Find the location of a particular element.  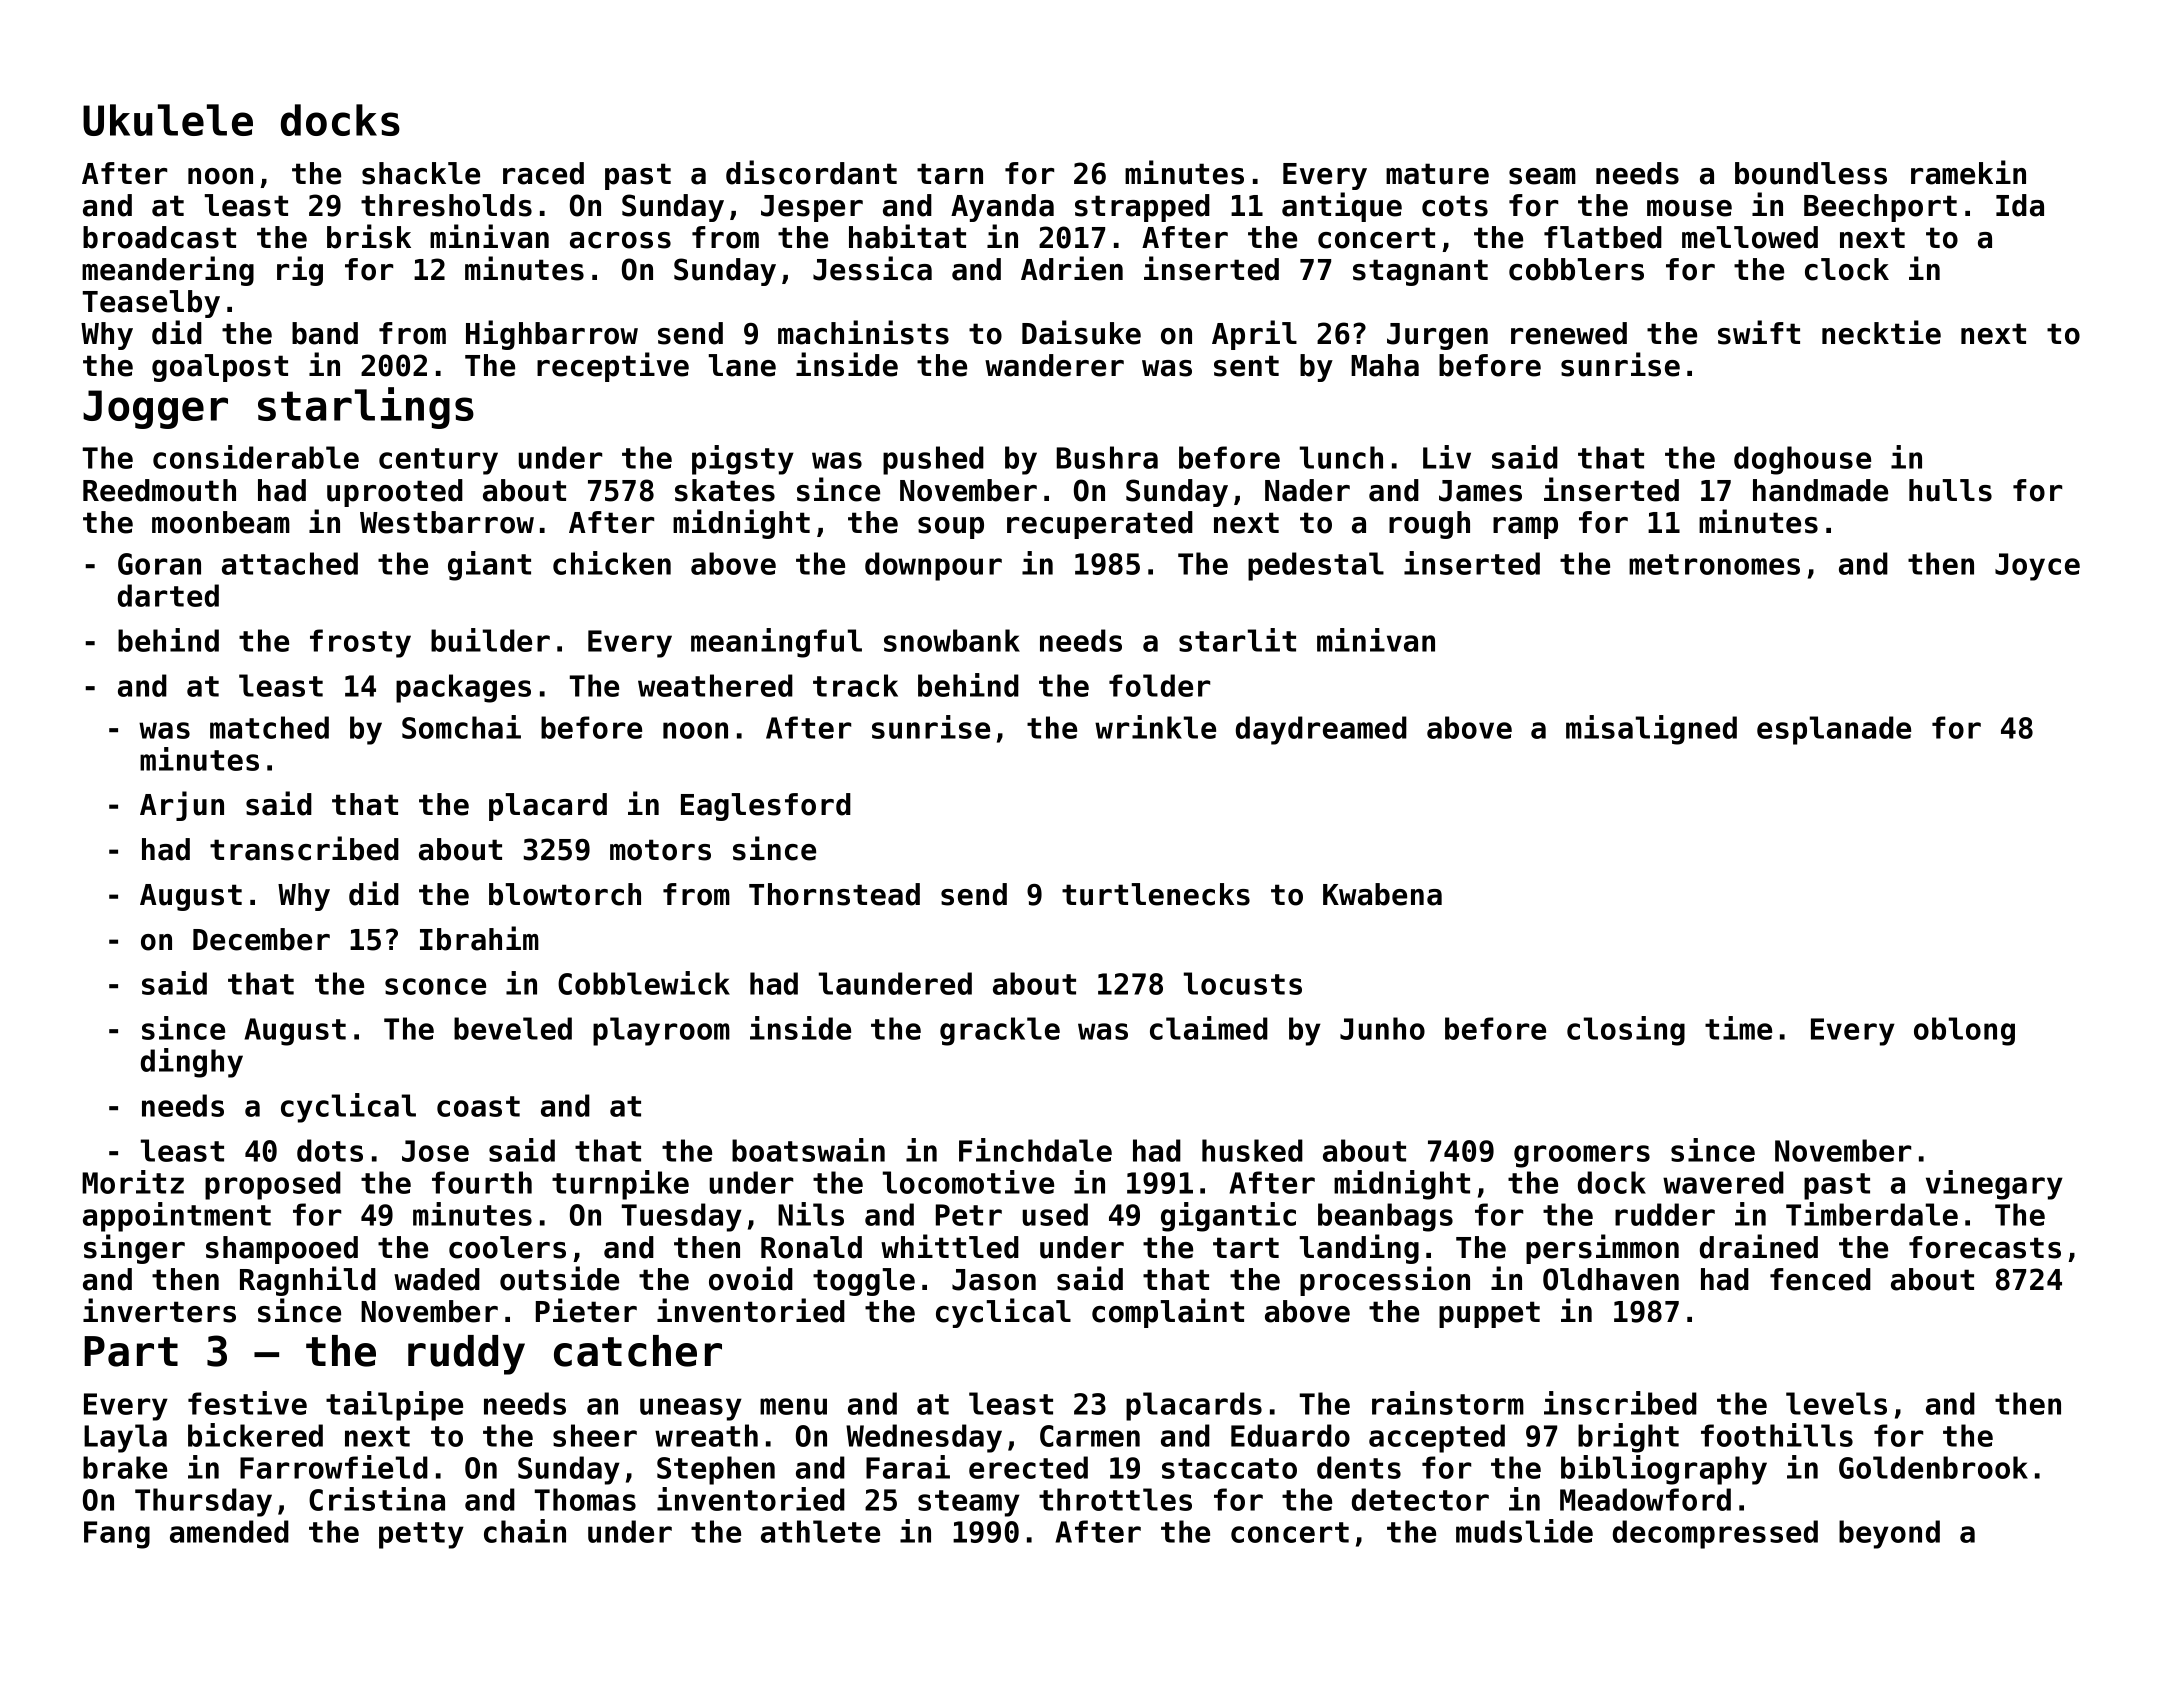

oblong is located at coordinates (1964, 1031).
